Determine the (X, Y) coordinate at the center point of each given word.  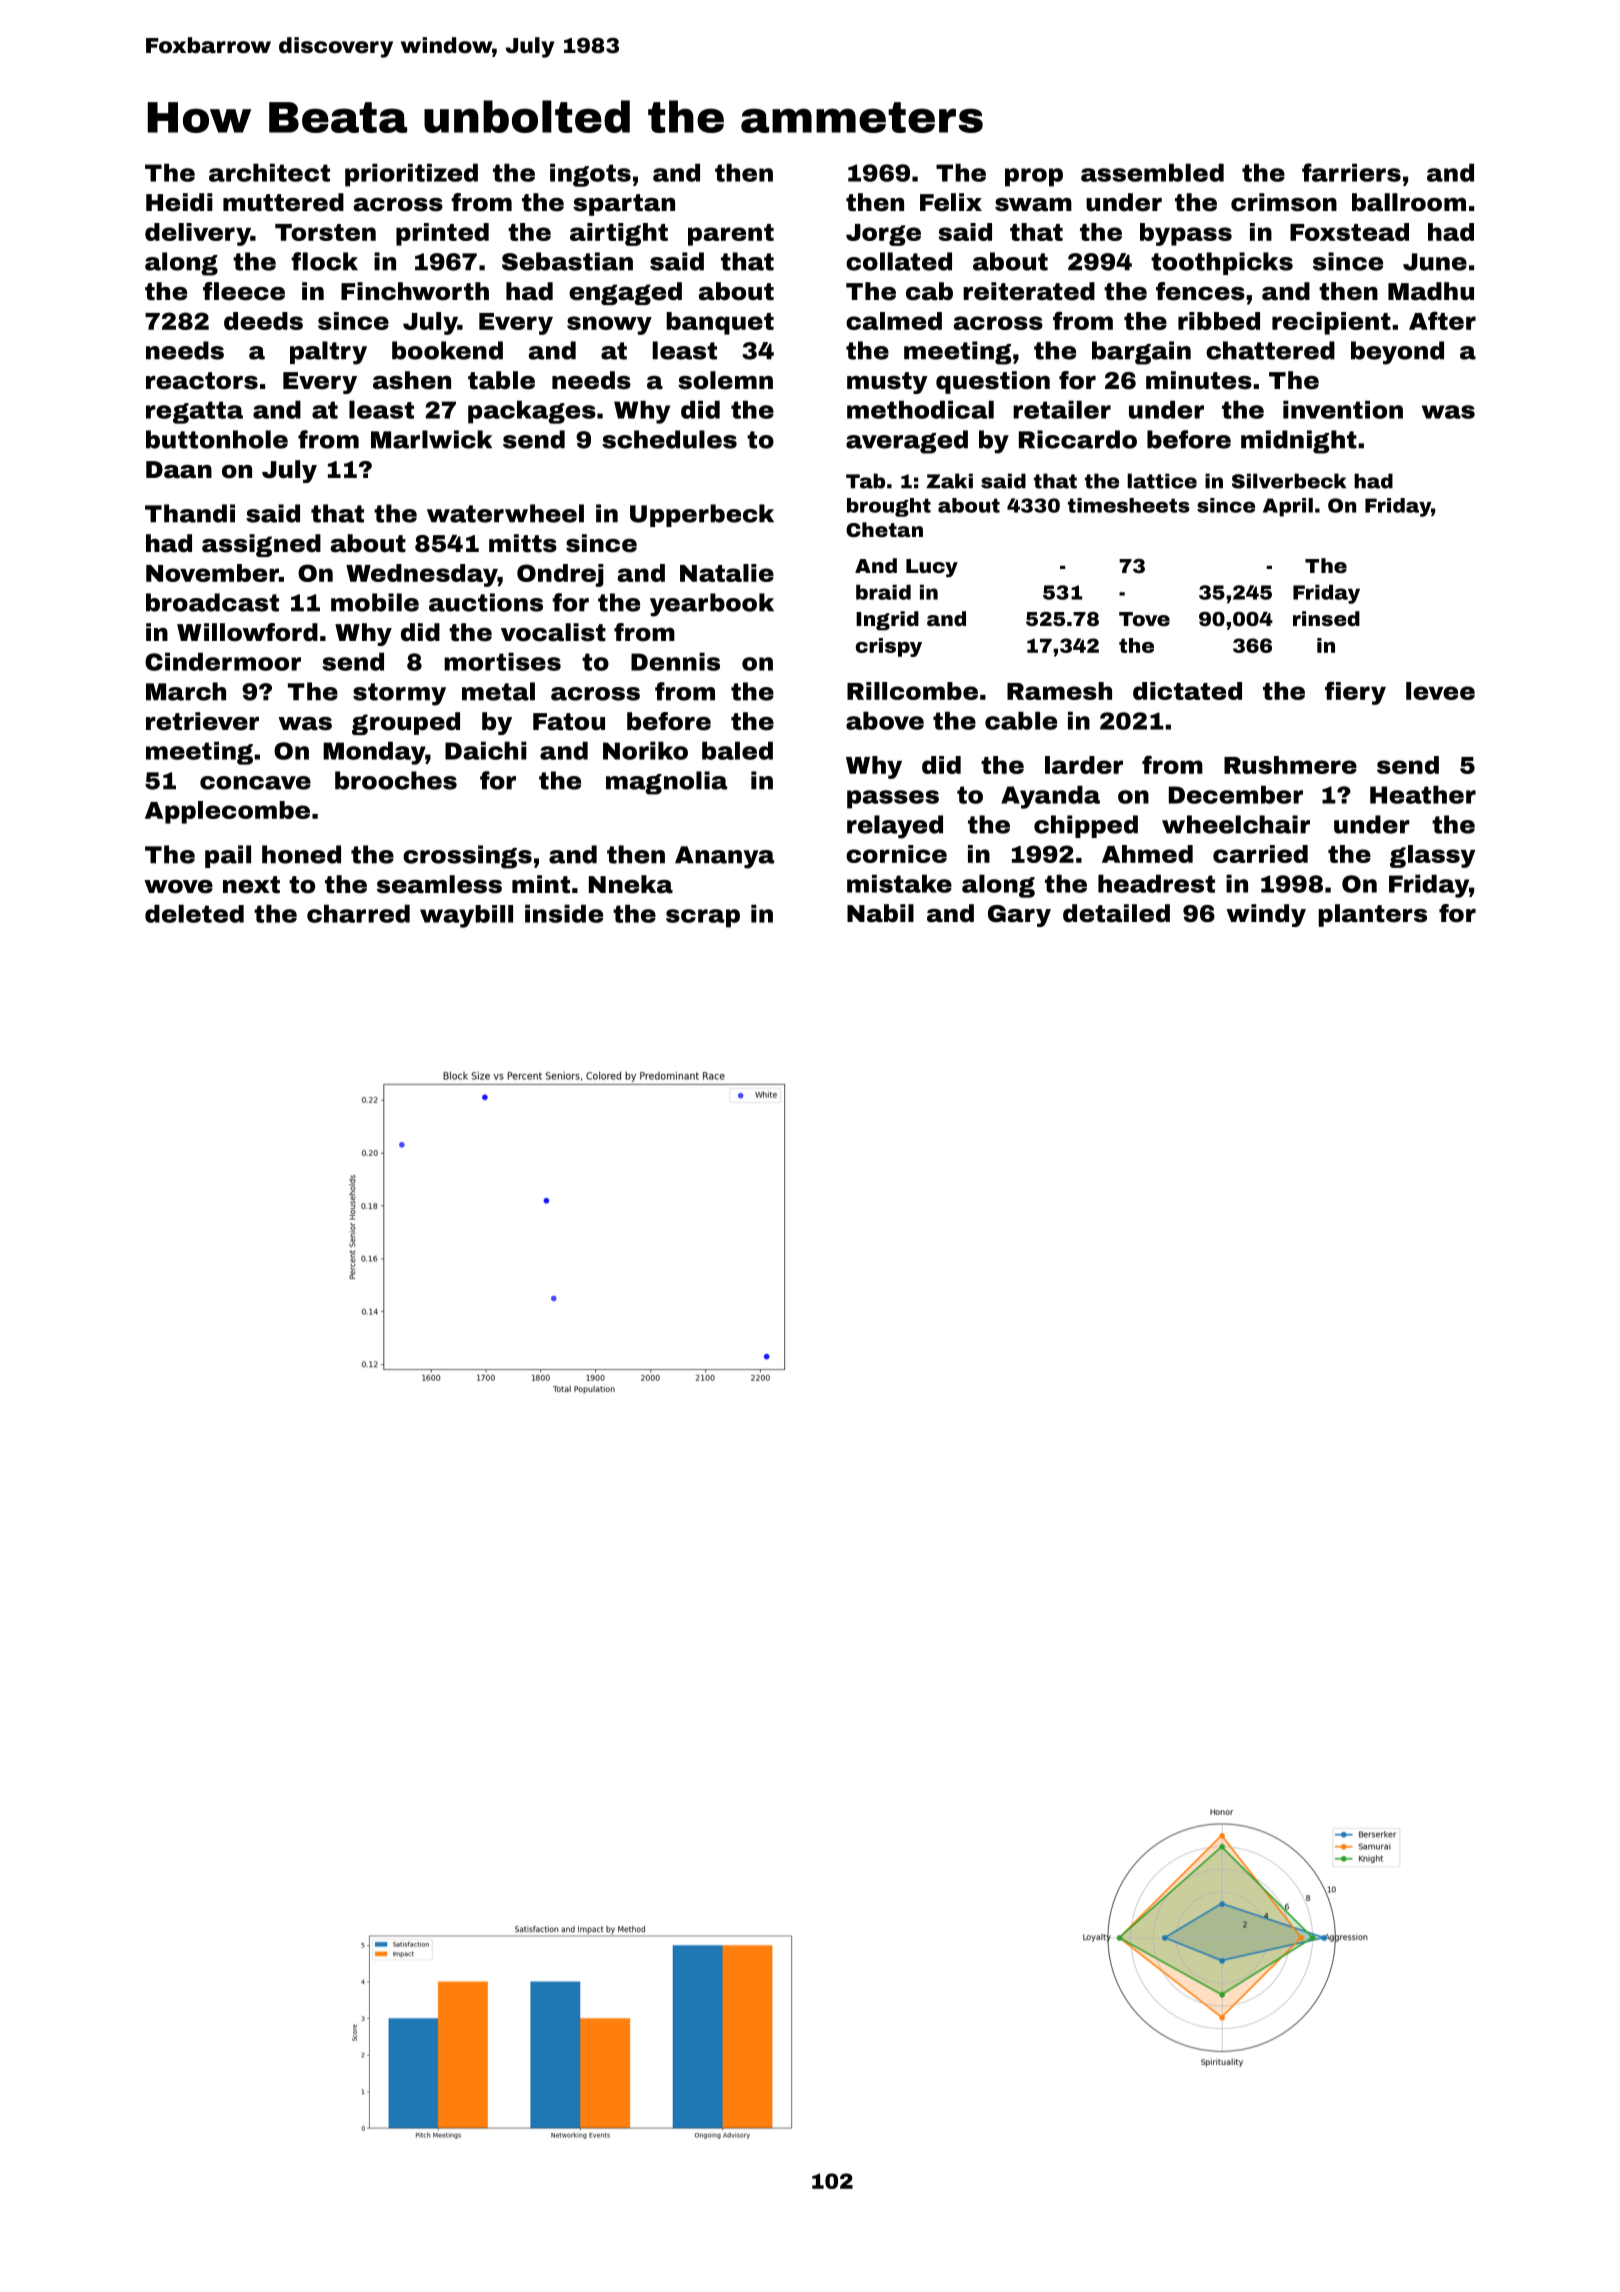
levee (1440, 691)
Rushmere (1290, 765)
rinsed (1326, 618)
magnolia (666, 783)
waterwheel (505, 513)
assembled (1152, 172)
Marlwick (431, 439)
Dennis (675, 661)
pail (228, 856)
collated (899, 261)
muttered (283, 202)
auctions (486, 602)
